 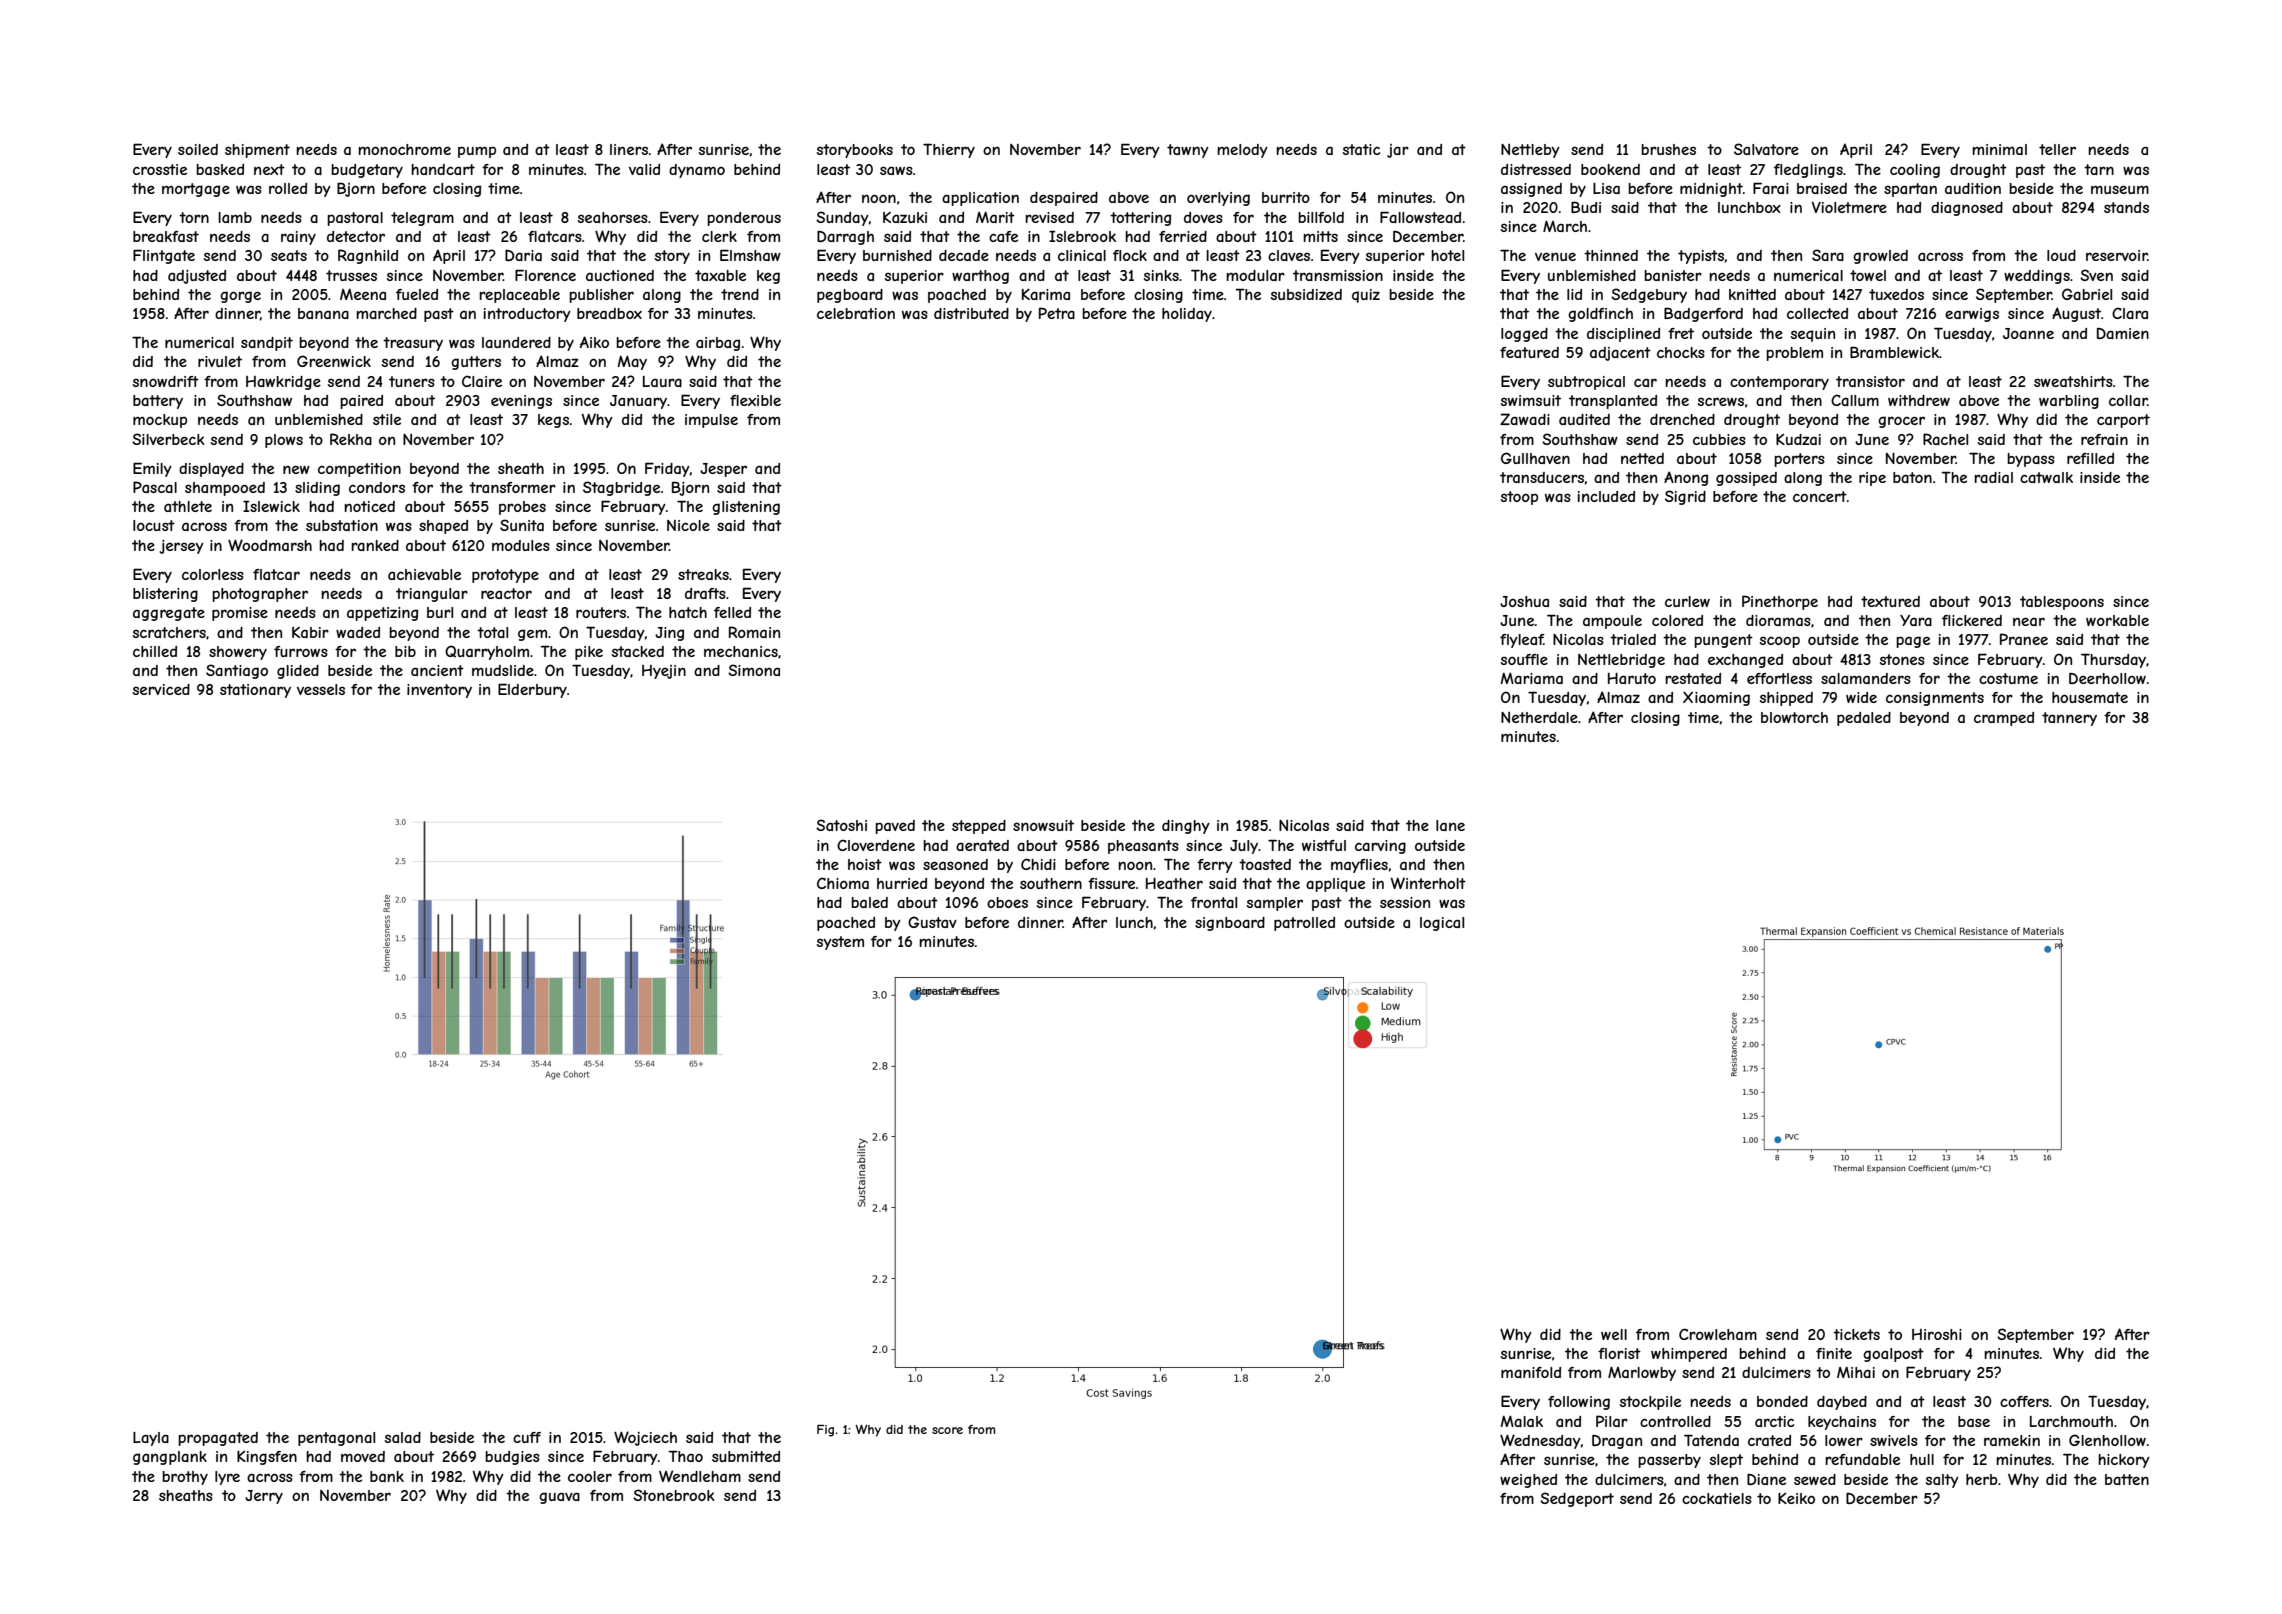 I want to click on stationary, so click(x=255, y=691).
